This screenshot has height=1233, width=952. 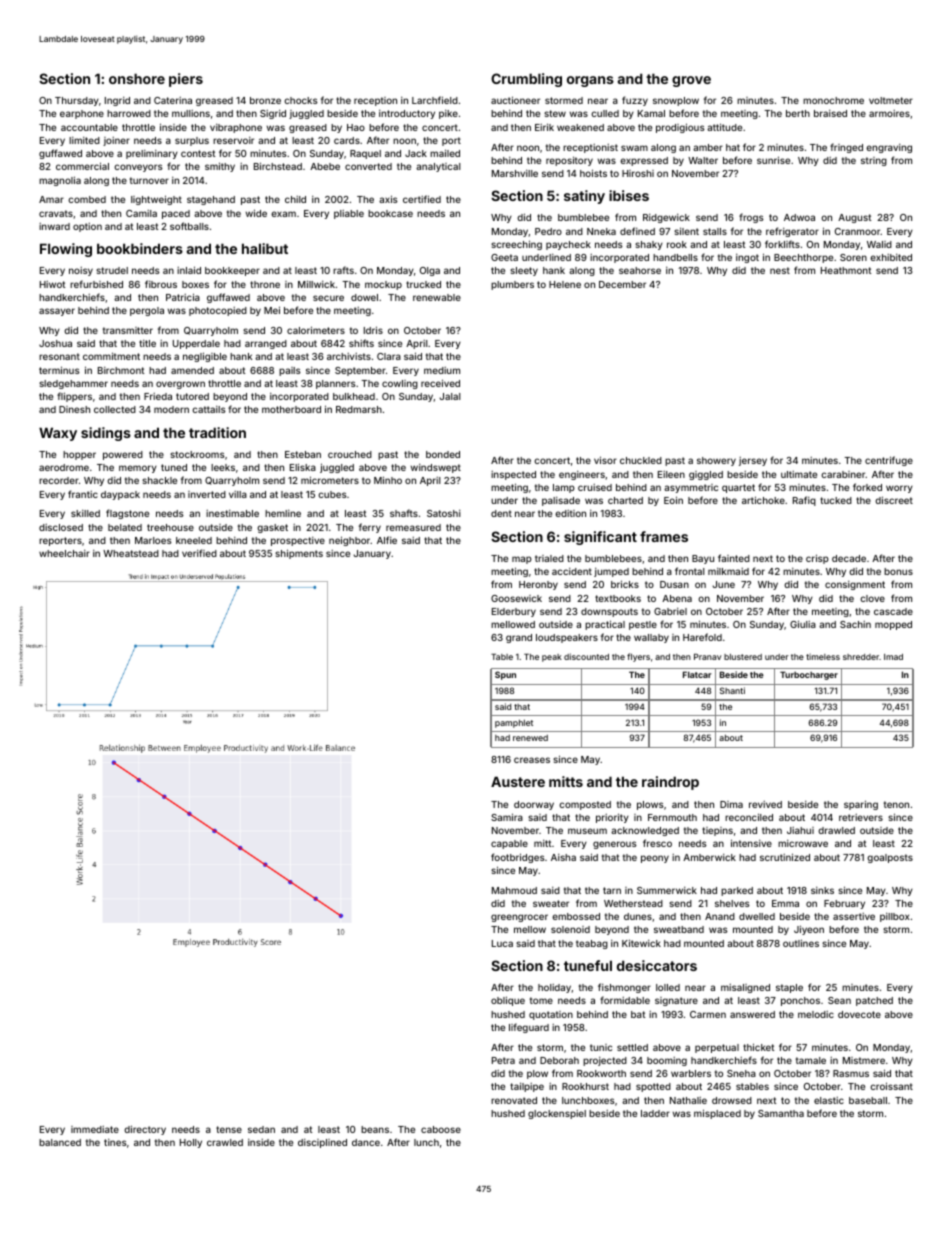 What do you see at coordinates (816, 1014) in the screenshot?
I see `melodic` at bounding box center [816, 1014].
